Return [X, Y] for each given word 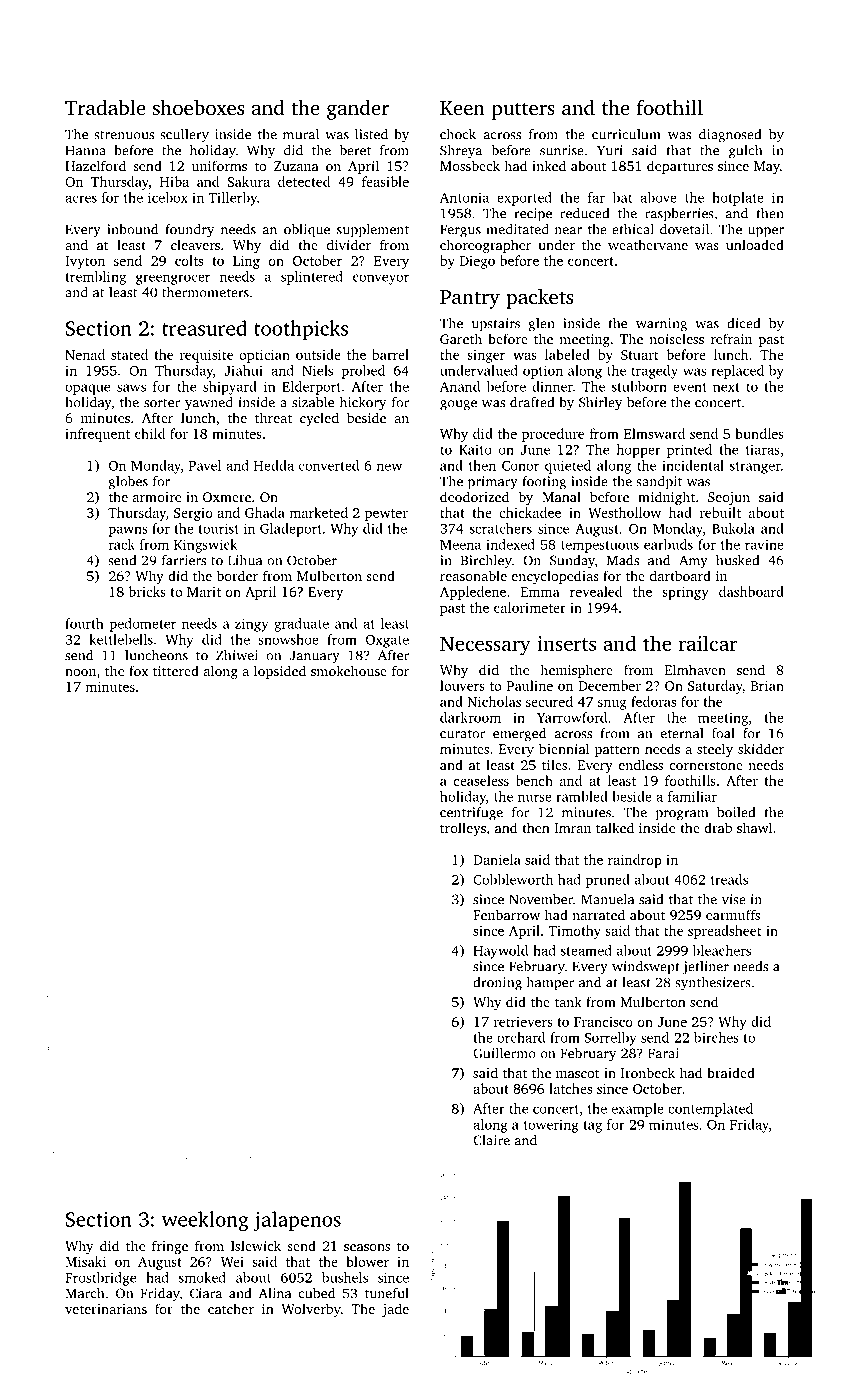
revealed [596, 591]
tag [593, 1127]
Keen [462, 108]
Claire [491, 1140]
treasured [204, 328]
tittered [176, 670]
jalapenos [297, 1221]
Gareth [461, 338]
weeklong [205, 1221]
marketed [318, 512]
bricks [147, 591]
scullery [184, 136]
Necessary [485, 646]
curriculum [626, 134]
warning [661, 325]
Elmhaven [695, 669]
